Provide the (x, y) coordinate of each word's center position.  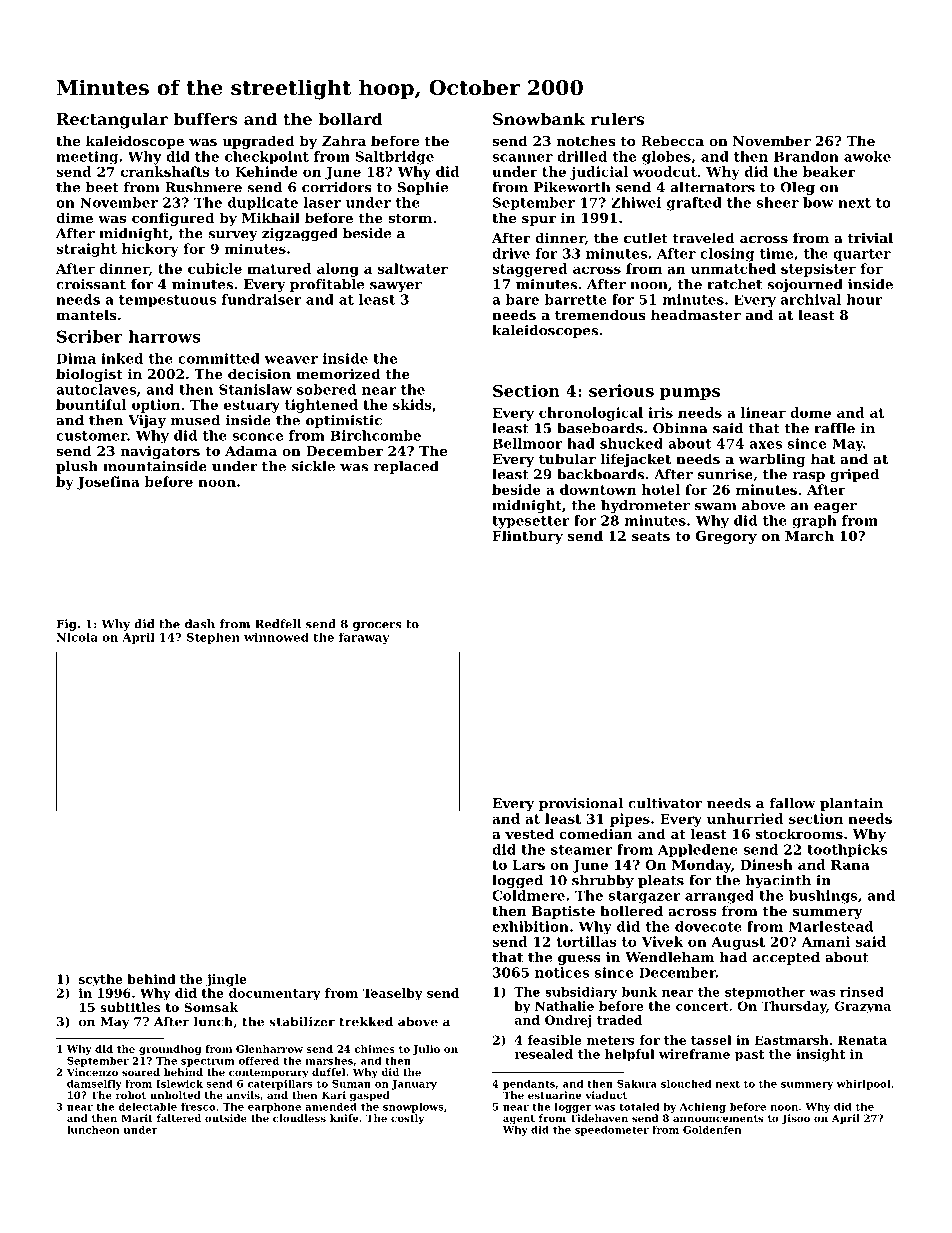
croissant (91, 284)
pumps (690, 394)
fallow (793, 803)
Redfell (278, 624)
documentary (275, 994)
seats (651, 536)
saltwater (413, 268)
